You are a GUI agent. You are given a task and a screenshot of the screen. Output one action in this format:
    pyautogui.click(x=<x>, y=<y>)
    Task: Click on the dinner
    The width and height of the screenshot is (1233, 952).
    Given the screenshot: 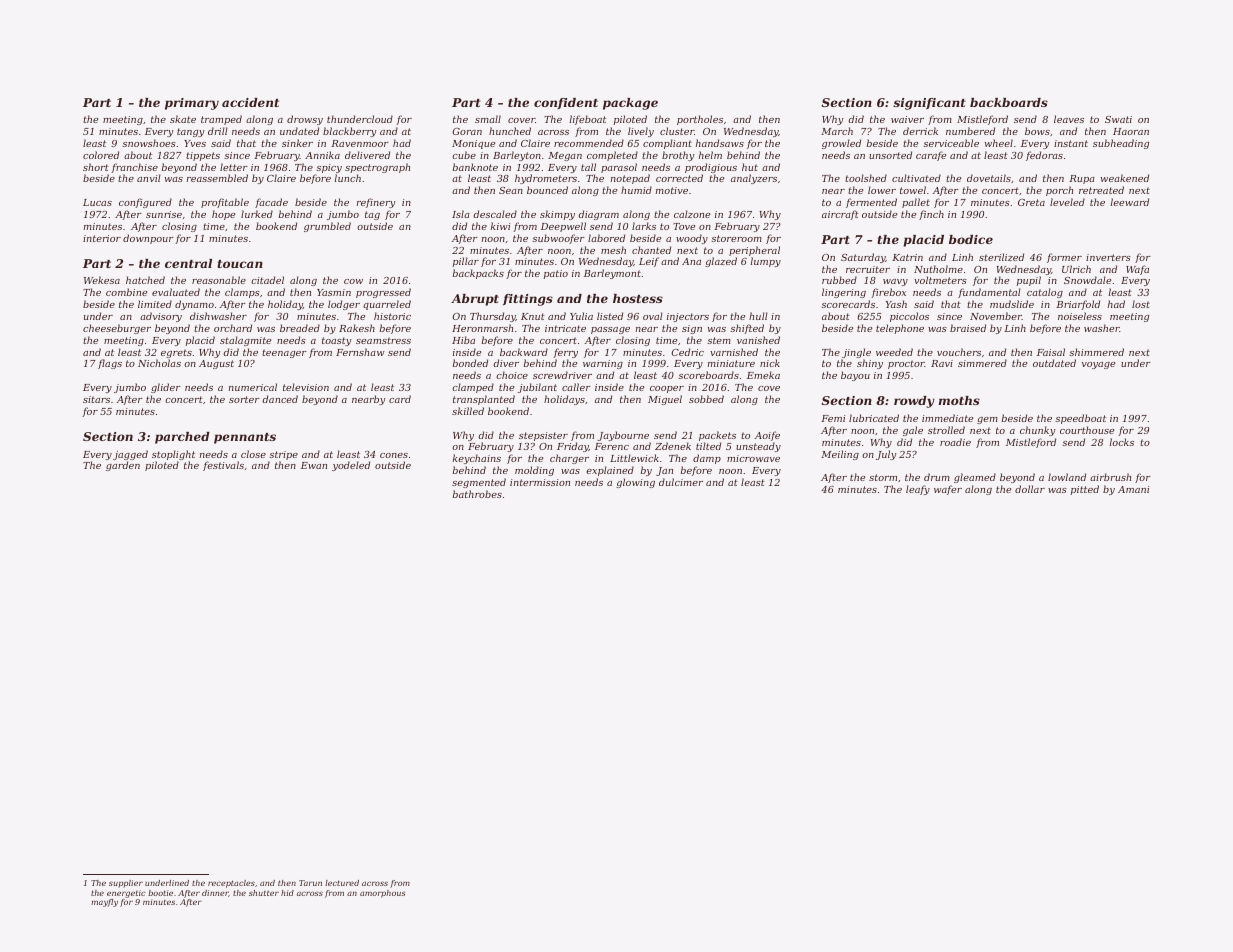 What is the action you would take?
    pyautogui.click(x=215, y=893)
